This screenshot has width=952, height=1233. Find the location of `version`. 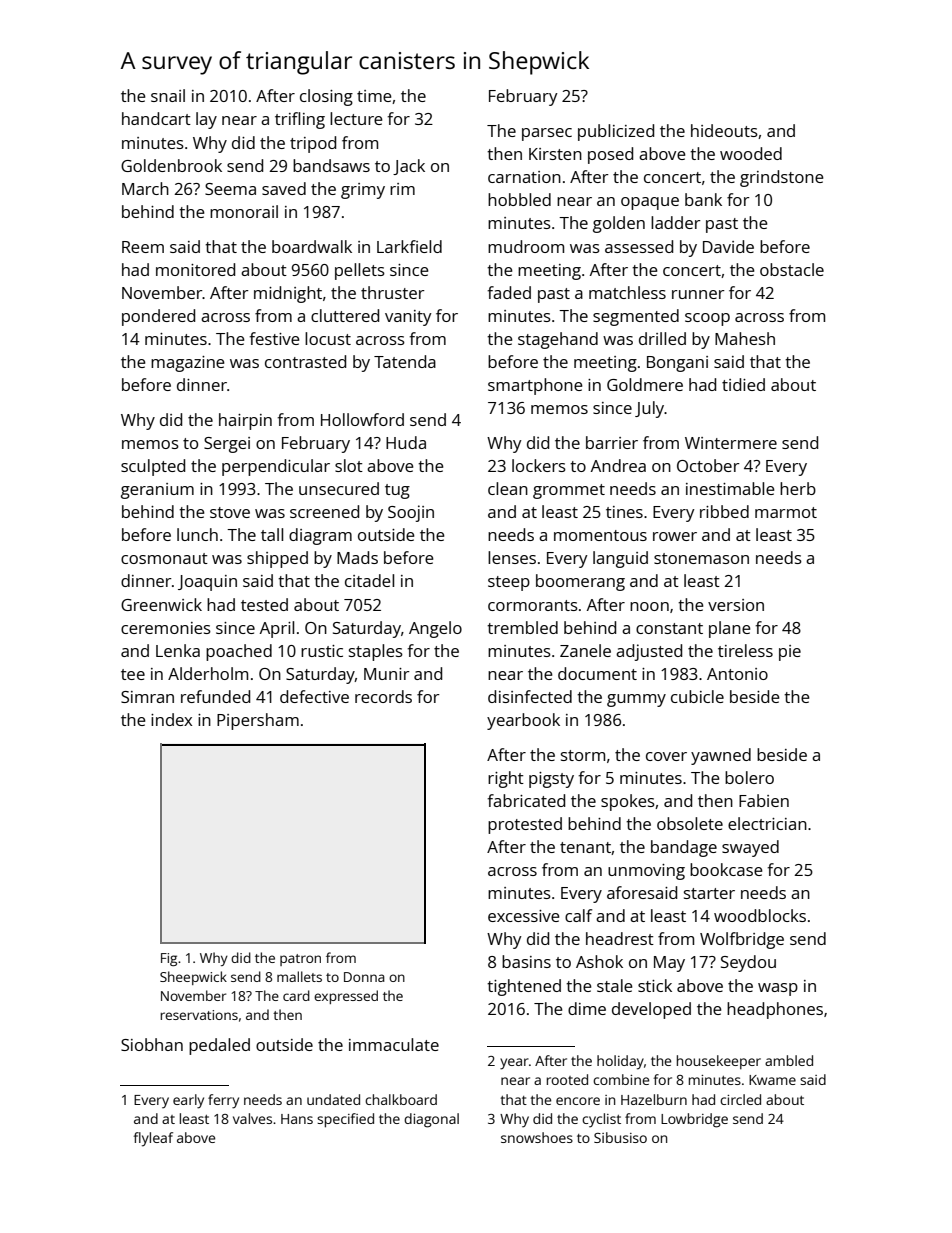

version is located at coordinates (736, 605).
